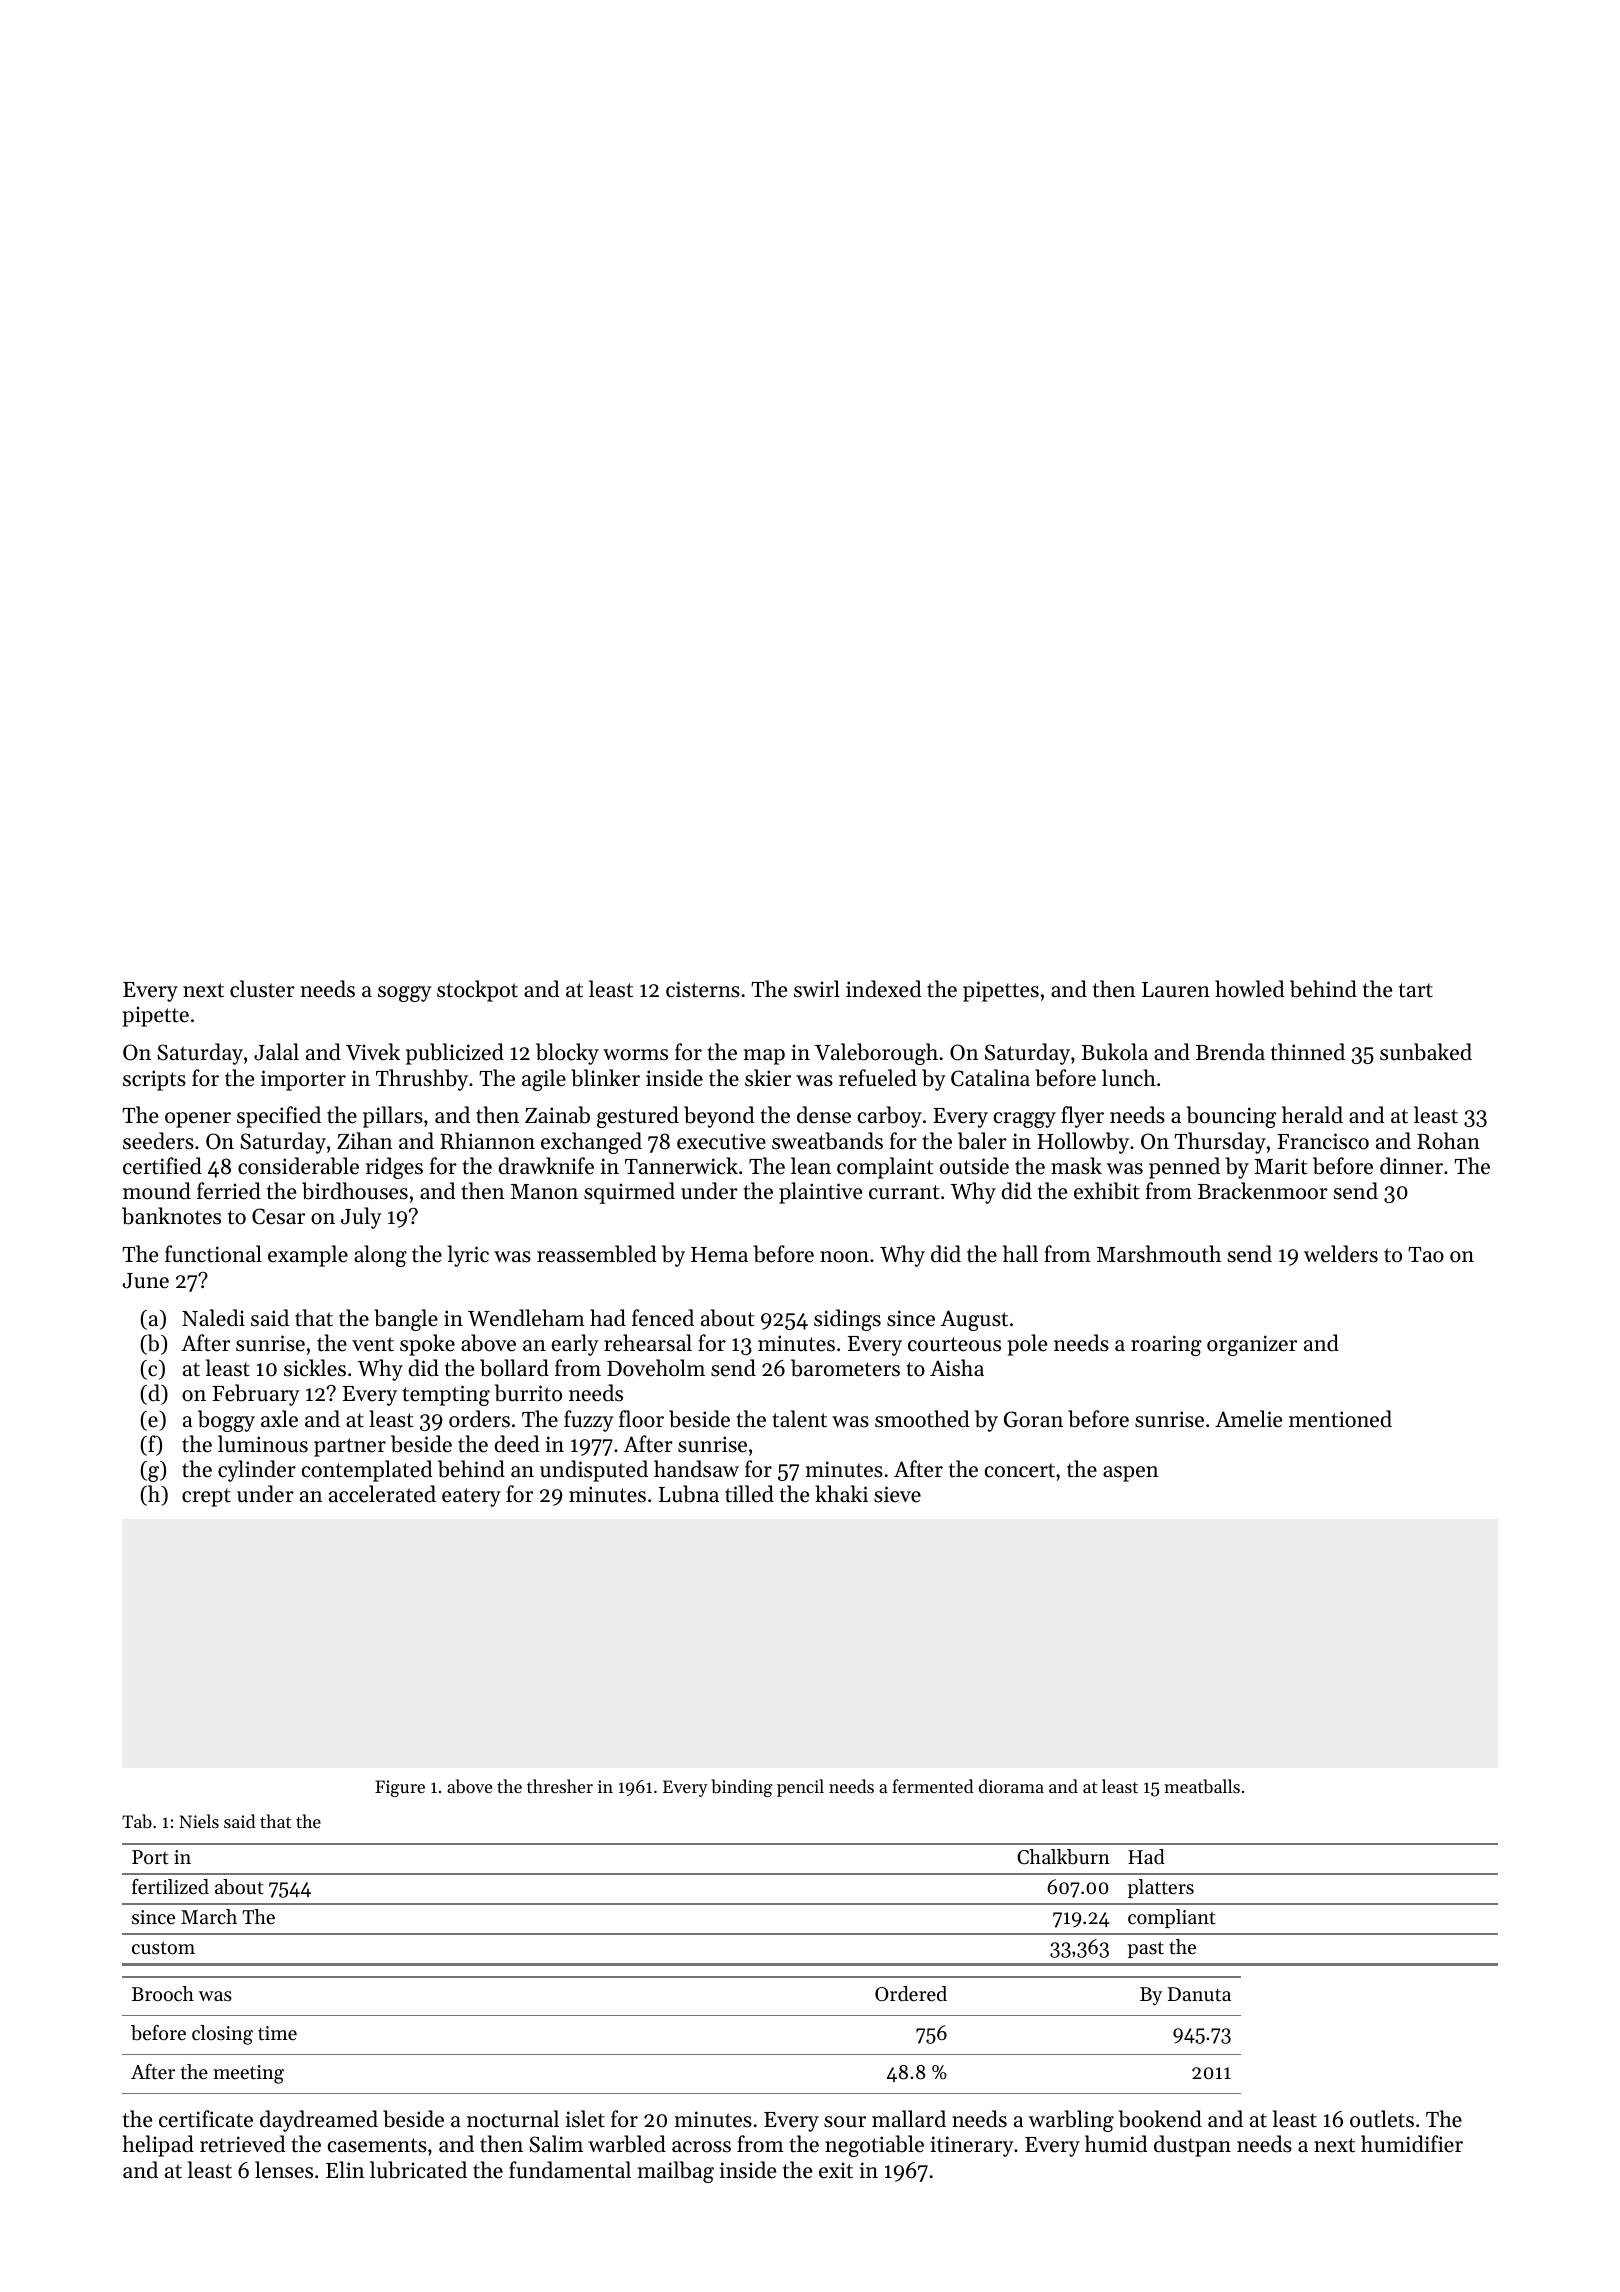 This document has height=2292, width=1620. I want to click on handsaw, so click(696, 1469).
